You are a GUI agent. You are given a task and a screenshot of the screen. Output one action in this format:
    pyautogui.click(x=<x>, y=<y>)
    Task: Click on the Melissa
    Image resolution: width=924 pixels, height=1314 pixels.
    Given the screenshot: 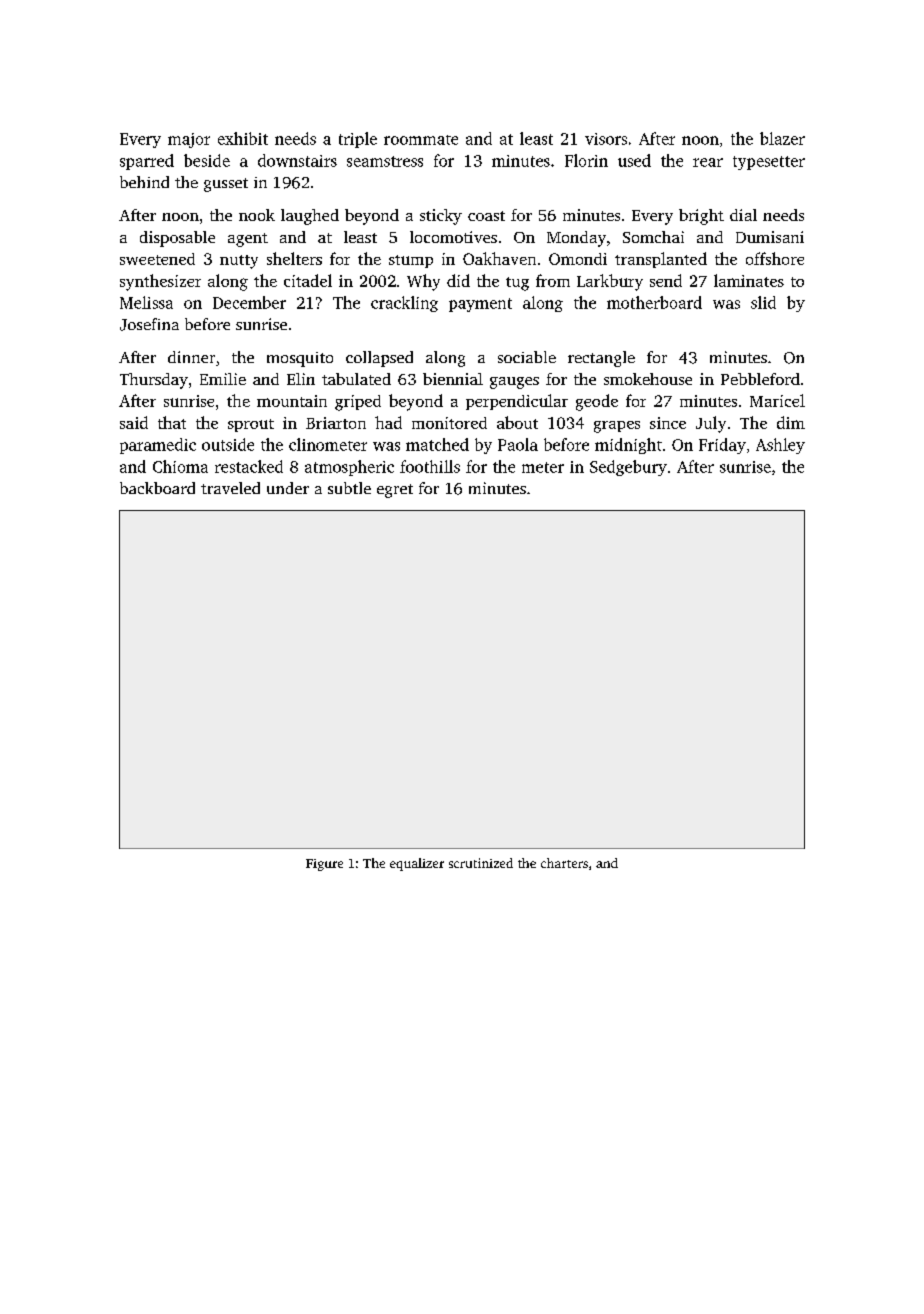 What is the action you would take?
    pyautogui.click(x=146, y=302)
